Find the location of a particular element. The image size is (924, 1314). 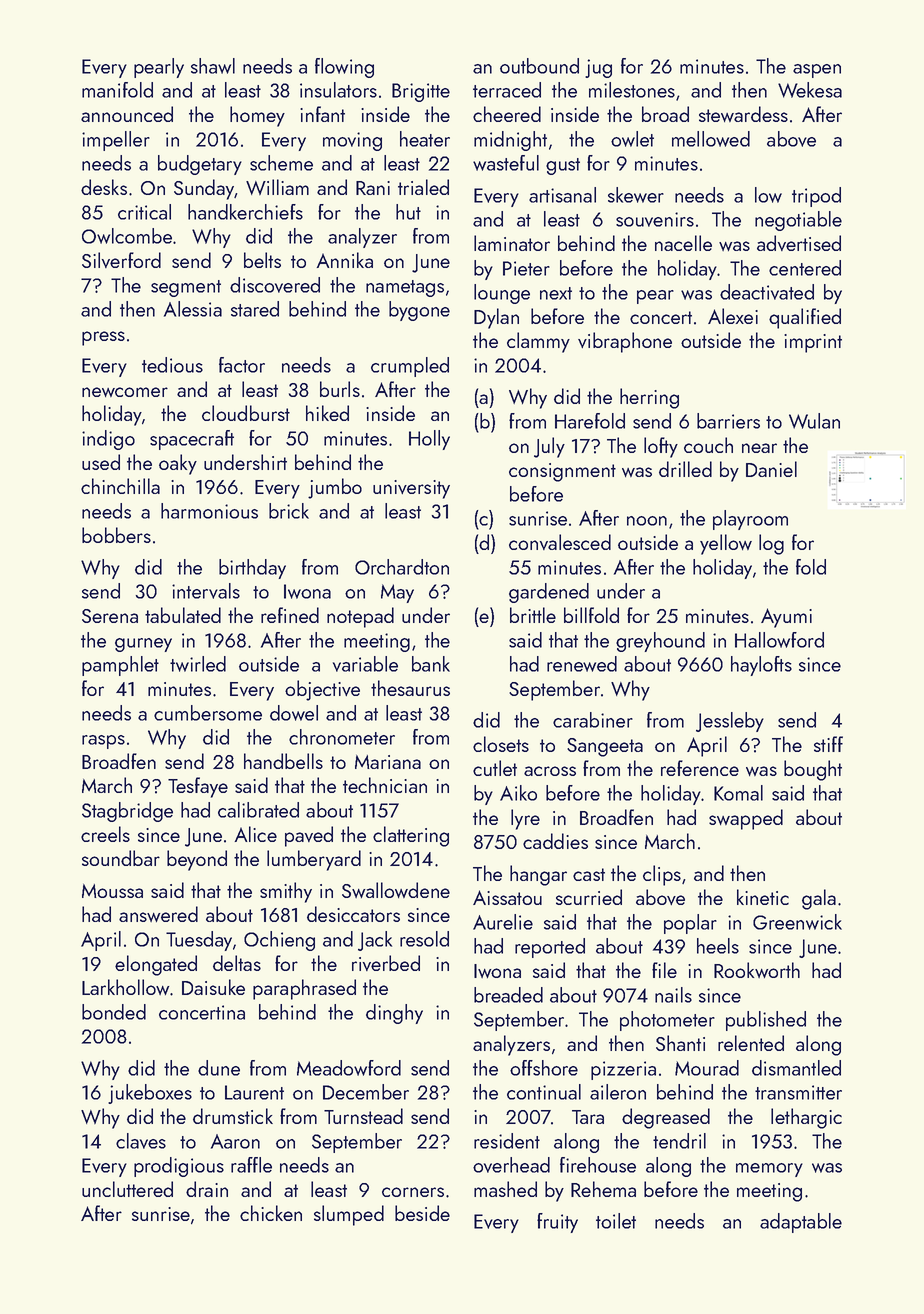

uncluttered is located at coordinates (127, 1189).
